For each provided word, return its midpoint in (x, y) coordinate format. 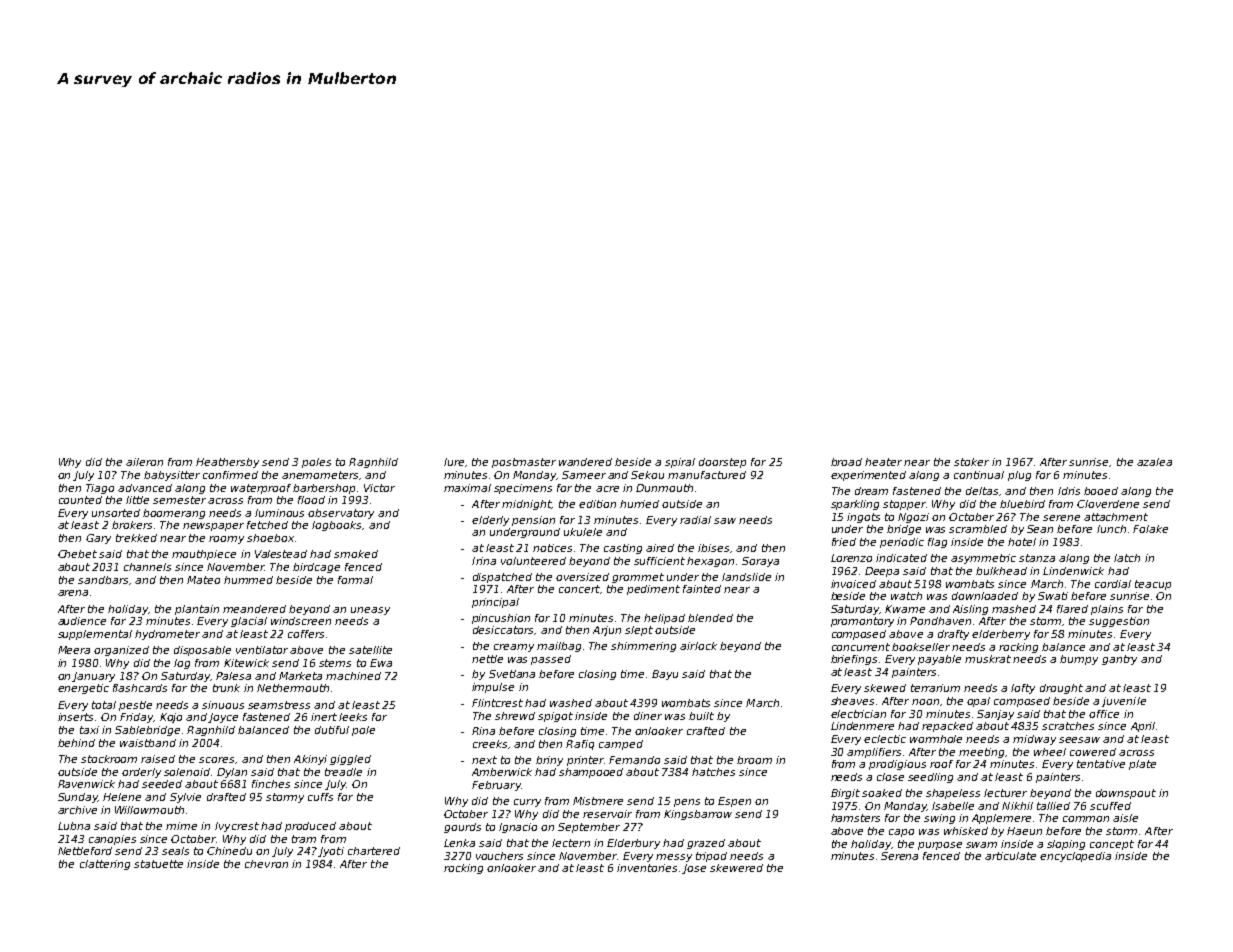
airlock (698, 646)
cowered (1093, 752)
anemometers (320, 475)
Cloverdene (1108, 504)
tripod (711, 857)
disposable (202, 651)
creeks (490, 744)
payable (939, 660)
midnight (526, 505)
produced (310, 827)
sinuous (223, 705)
